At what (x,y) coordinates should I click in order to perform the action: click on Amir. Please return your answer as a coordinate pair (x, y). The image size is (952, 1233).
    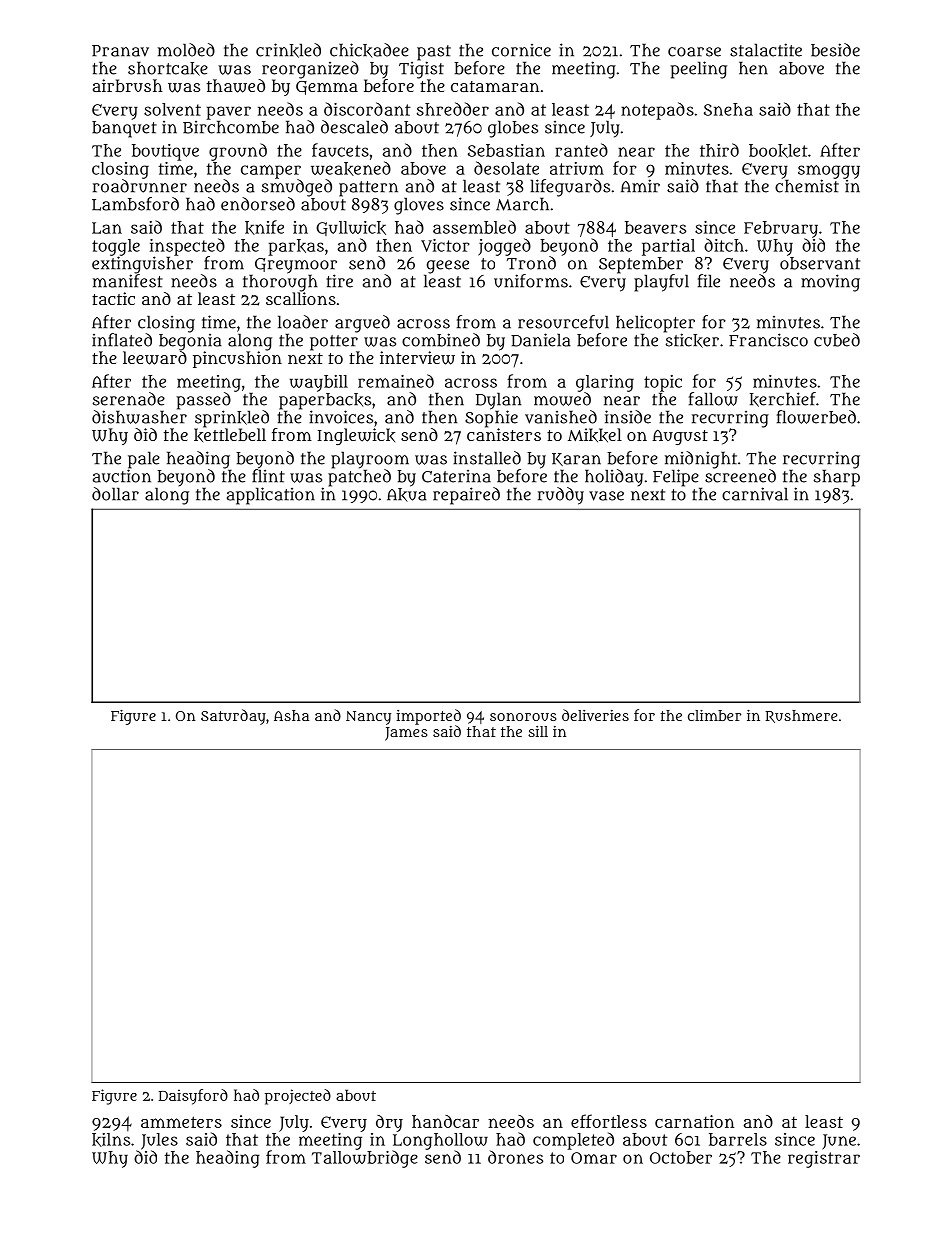
    Looking at the image, I should click on (640, 186).
